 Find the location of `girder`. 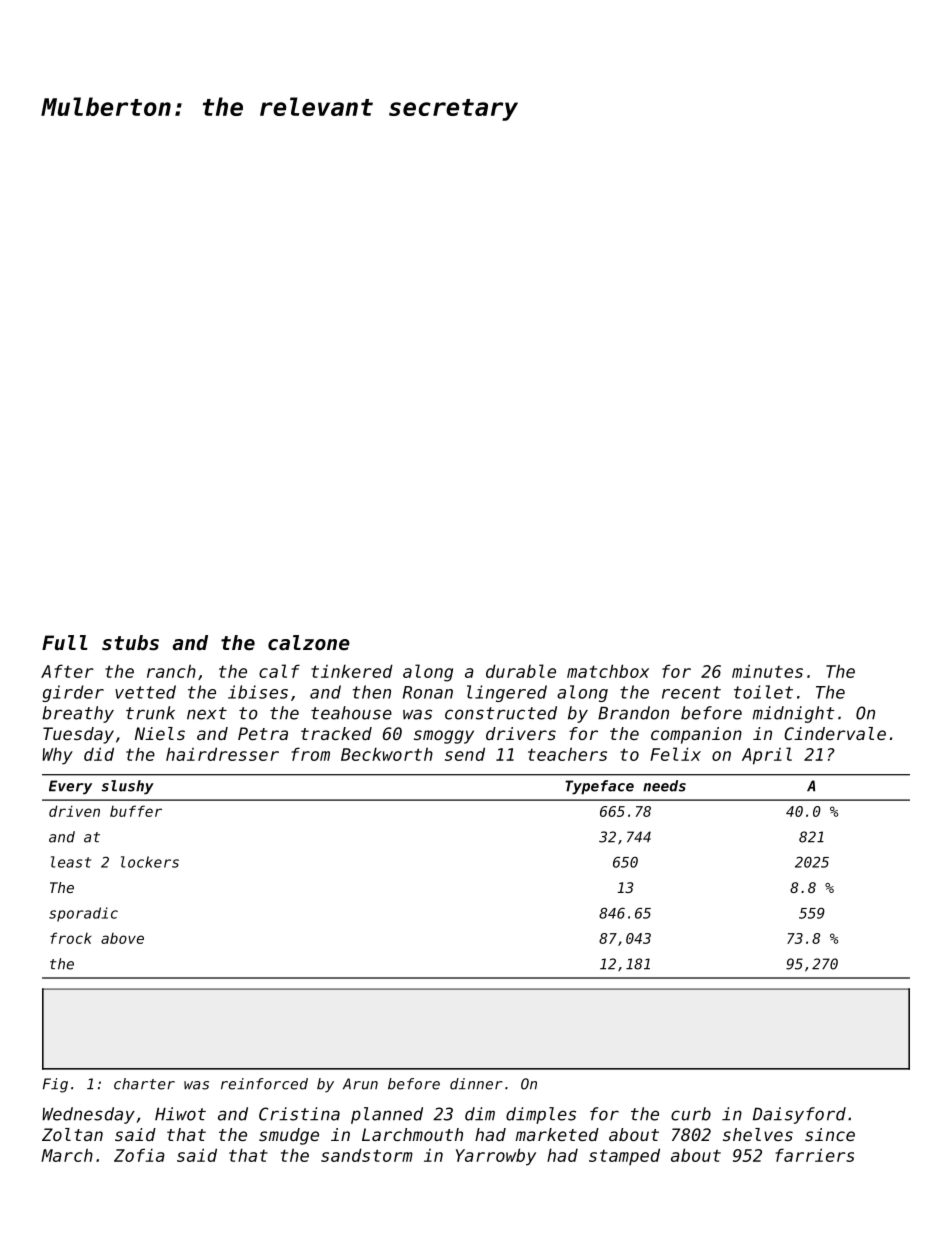

girder is located at coordinates (73, 693).
